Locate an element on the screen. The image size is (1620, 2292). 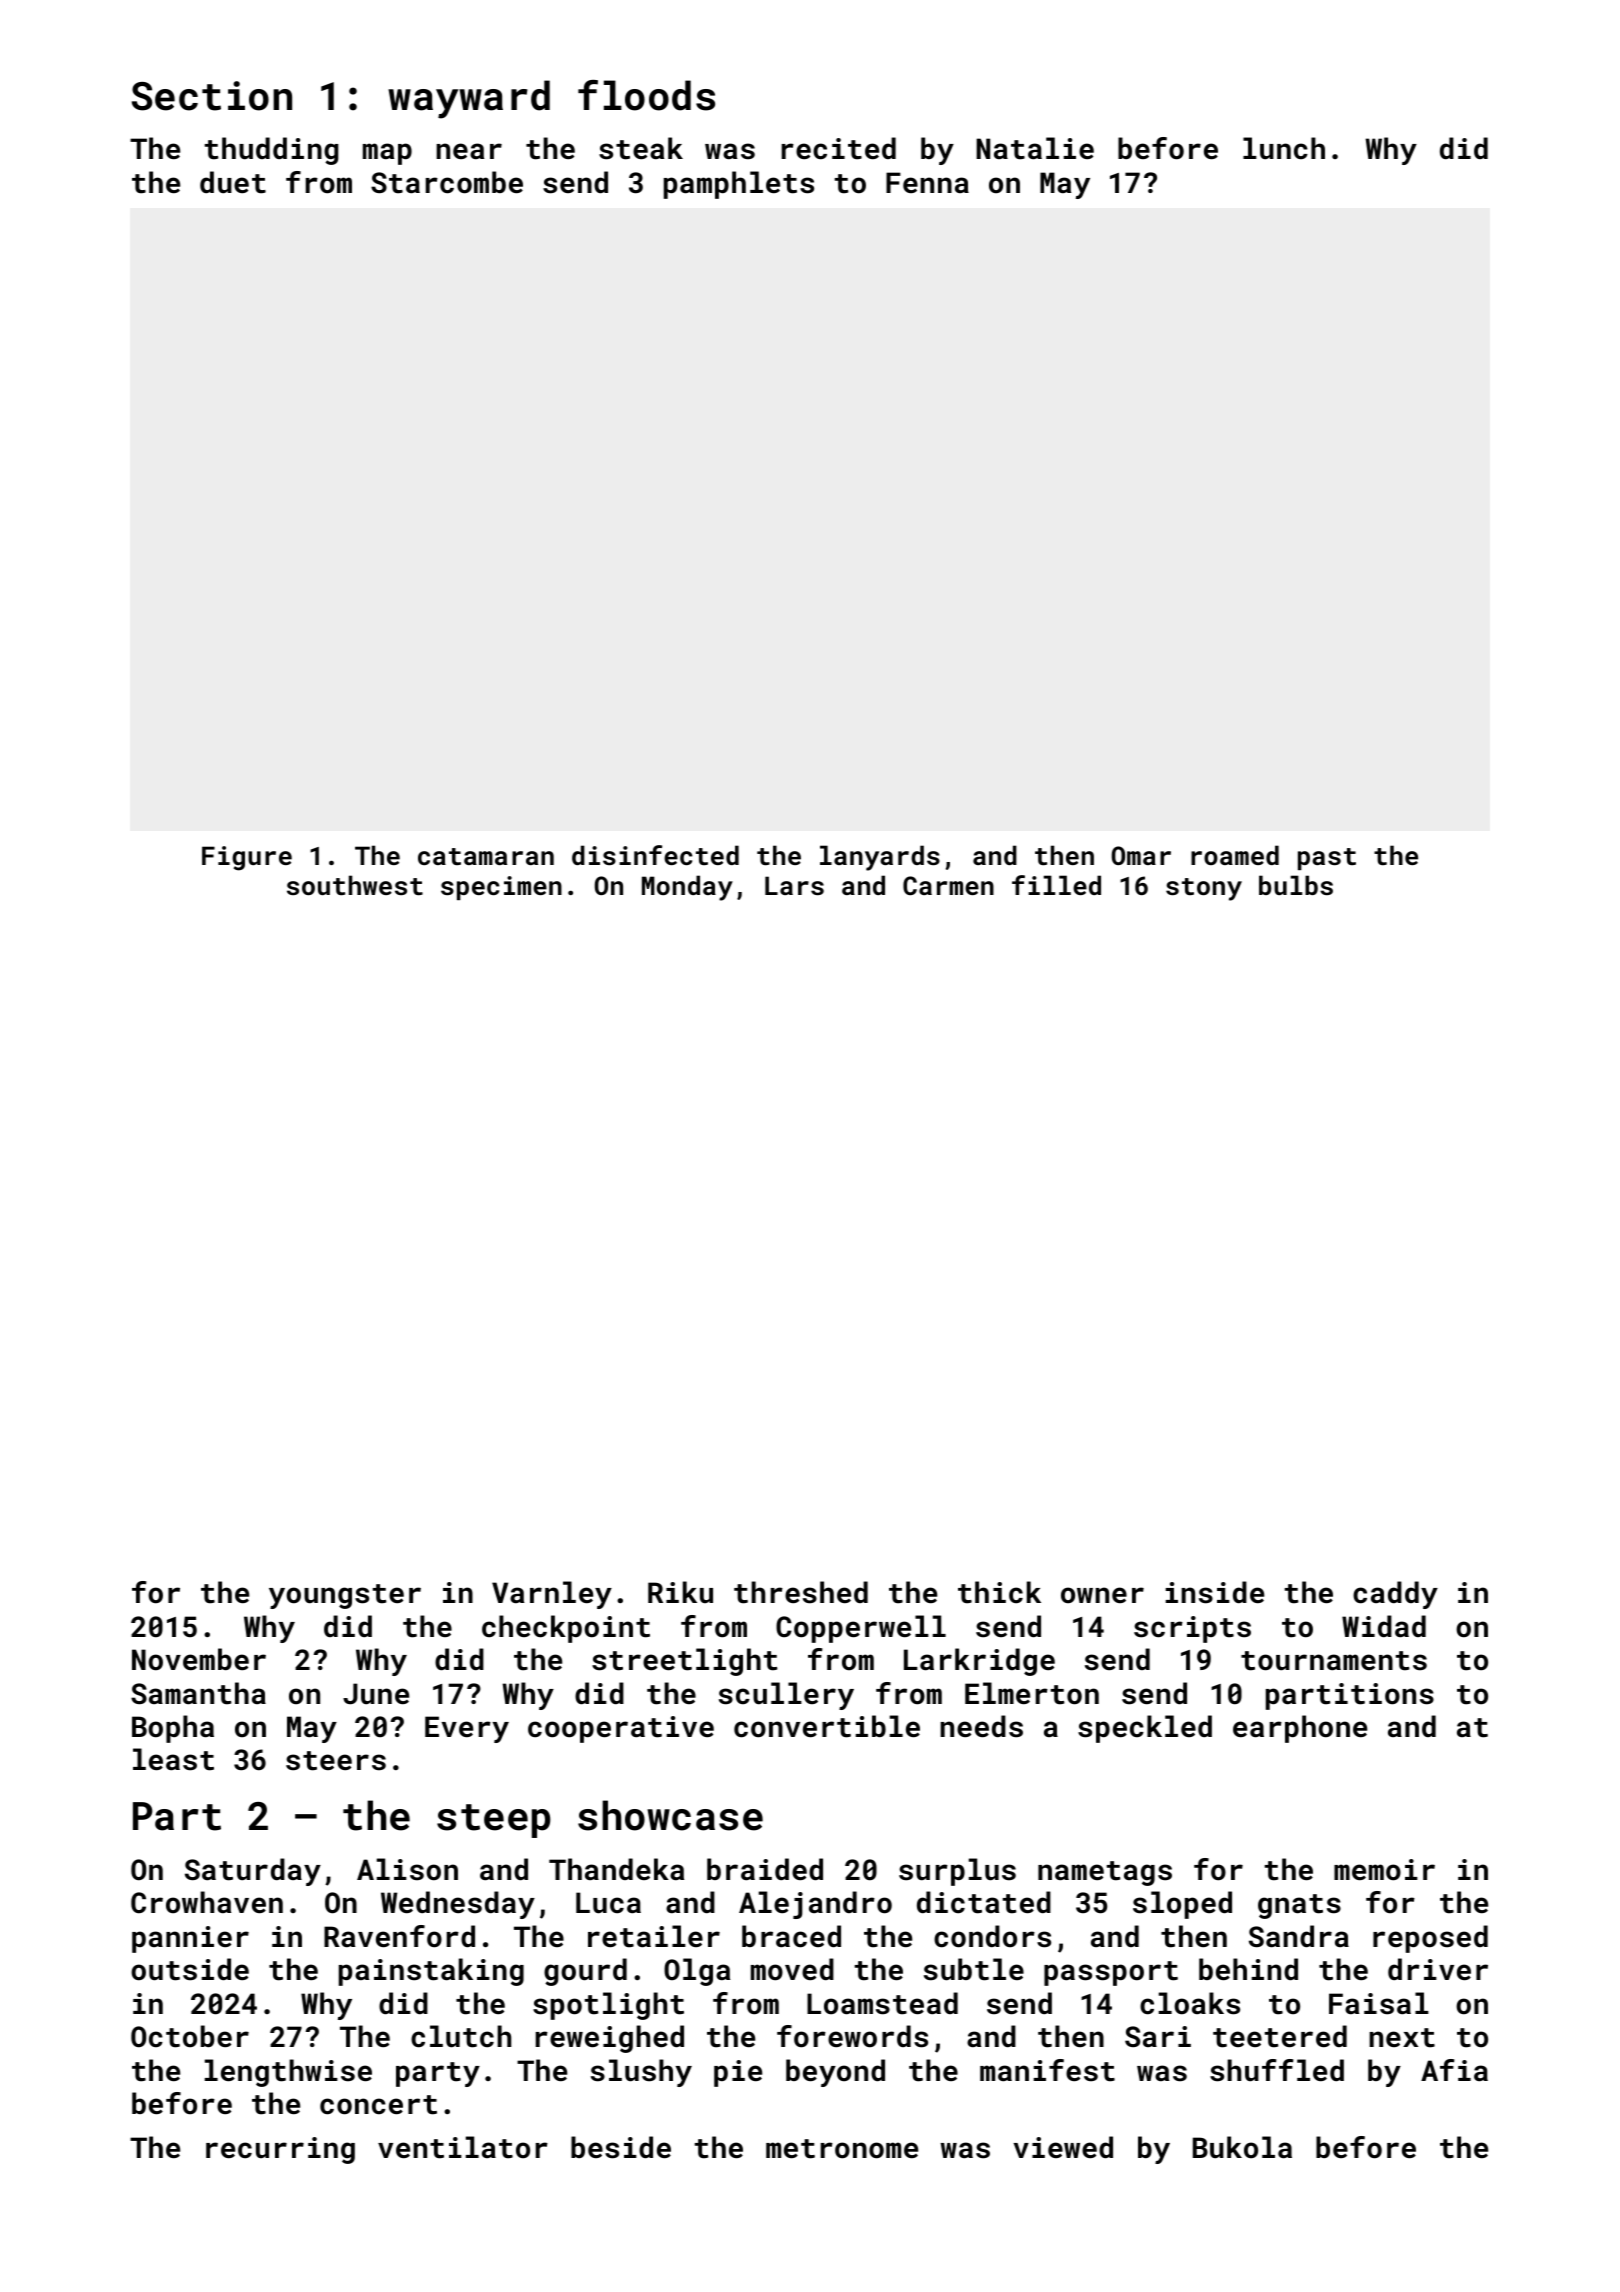
wayward is located at coordinates (469, 99).
